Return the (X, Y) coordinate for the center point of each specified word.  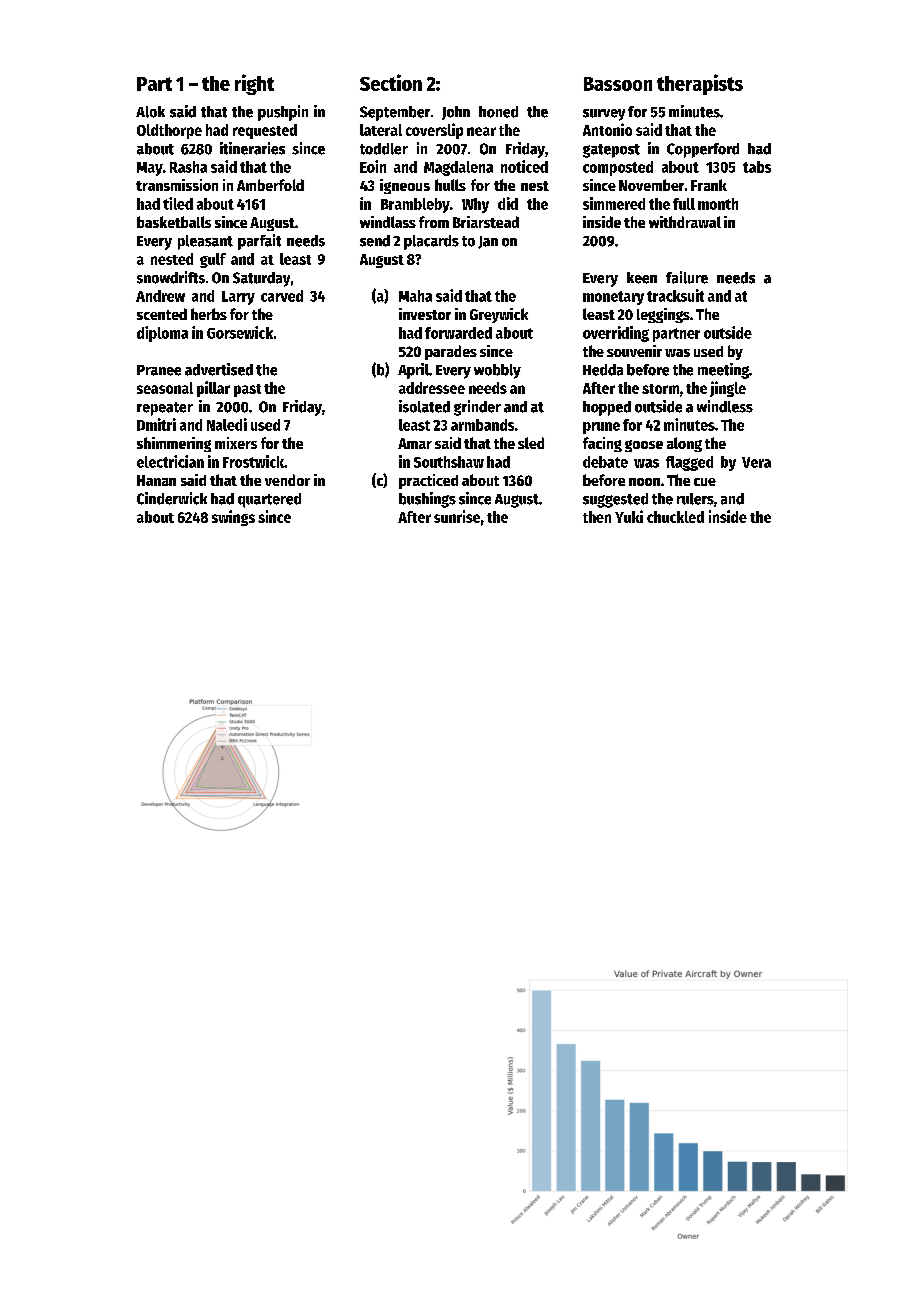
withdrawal (685, 222)
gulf (213, 260)
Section (391, 82)
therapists (700, 84)
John (456, 113)
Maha (415, 296)
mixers (236, 443)
